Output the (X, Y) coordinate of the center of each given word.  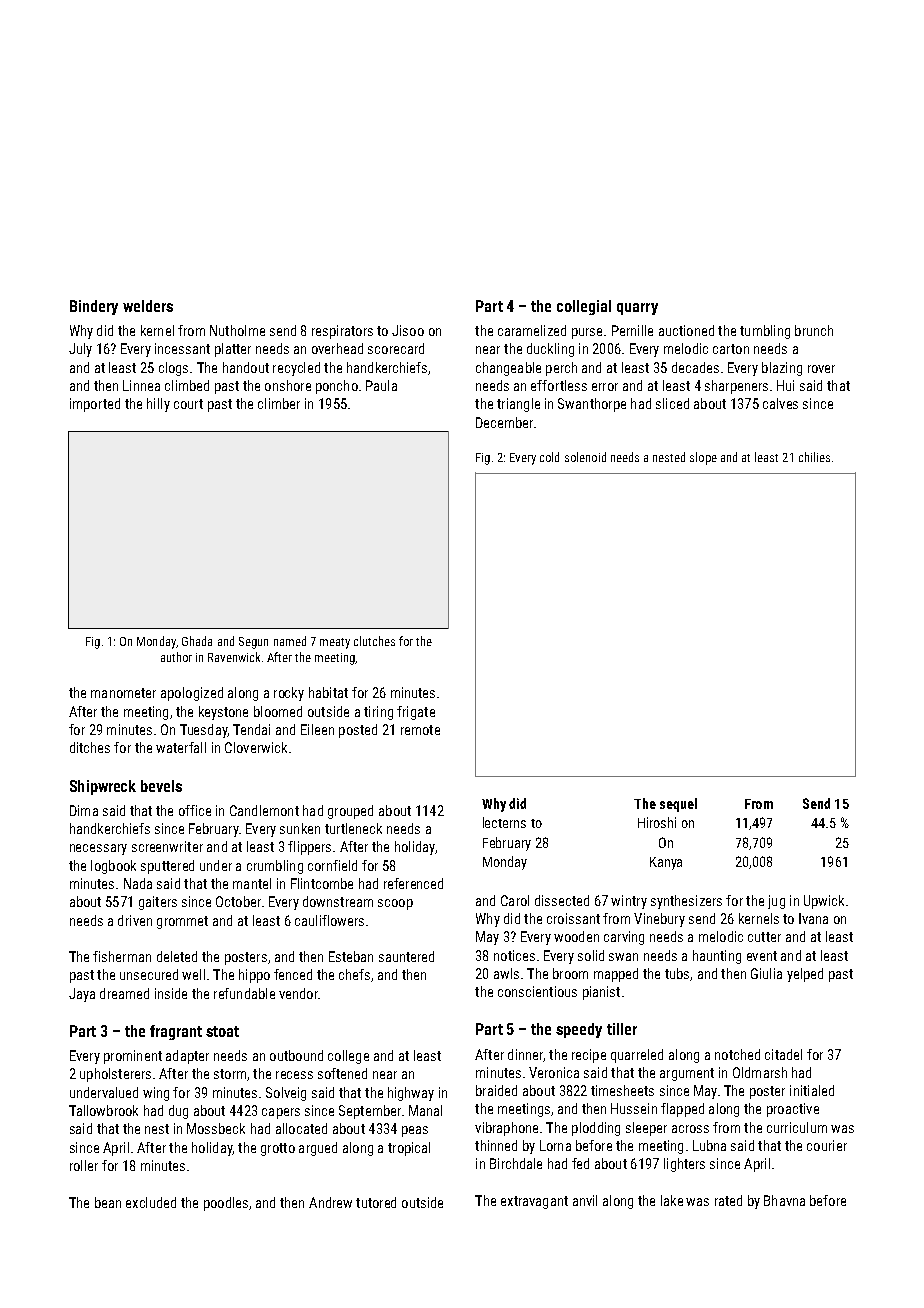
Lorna (555, 1145)
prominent (133, 1057)
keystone (223, 713)
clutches (374, 641)
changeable (508, 369)
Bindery (94, 307)
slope (703, 458)
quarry (637, 309)
